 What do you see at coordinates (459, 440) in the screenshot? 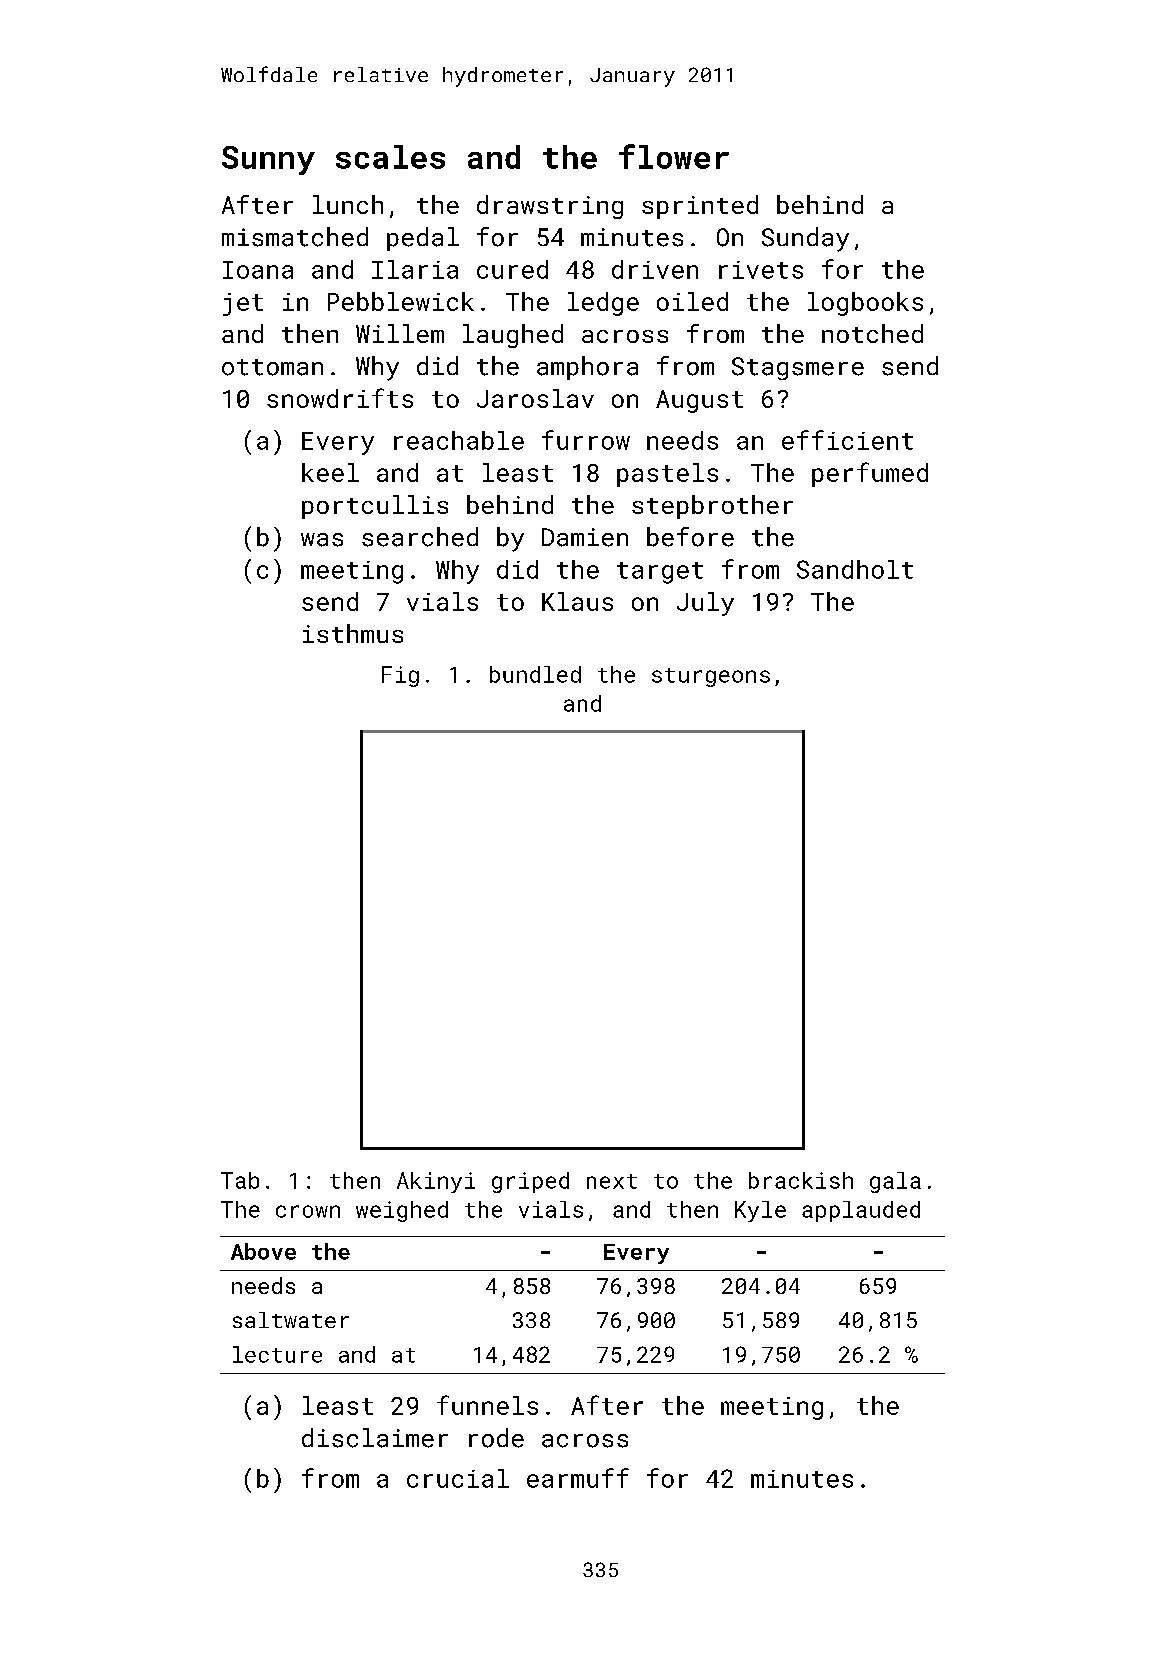
I see `reachable` at bounding box center [459, 440].
